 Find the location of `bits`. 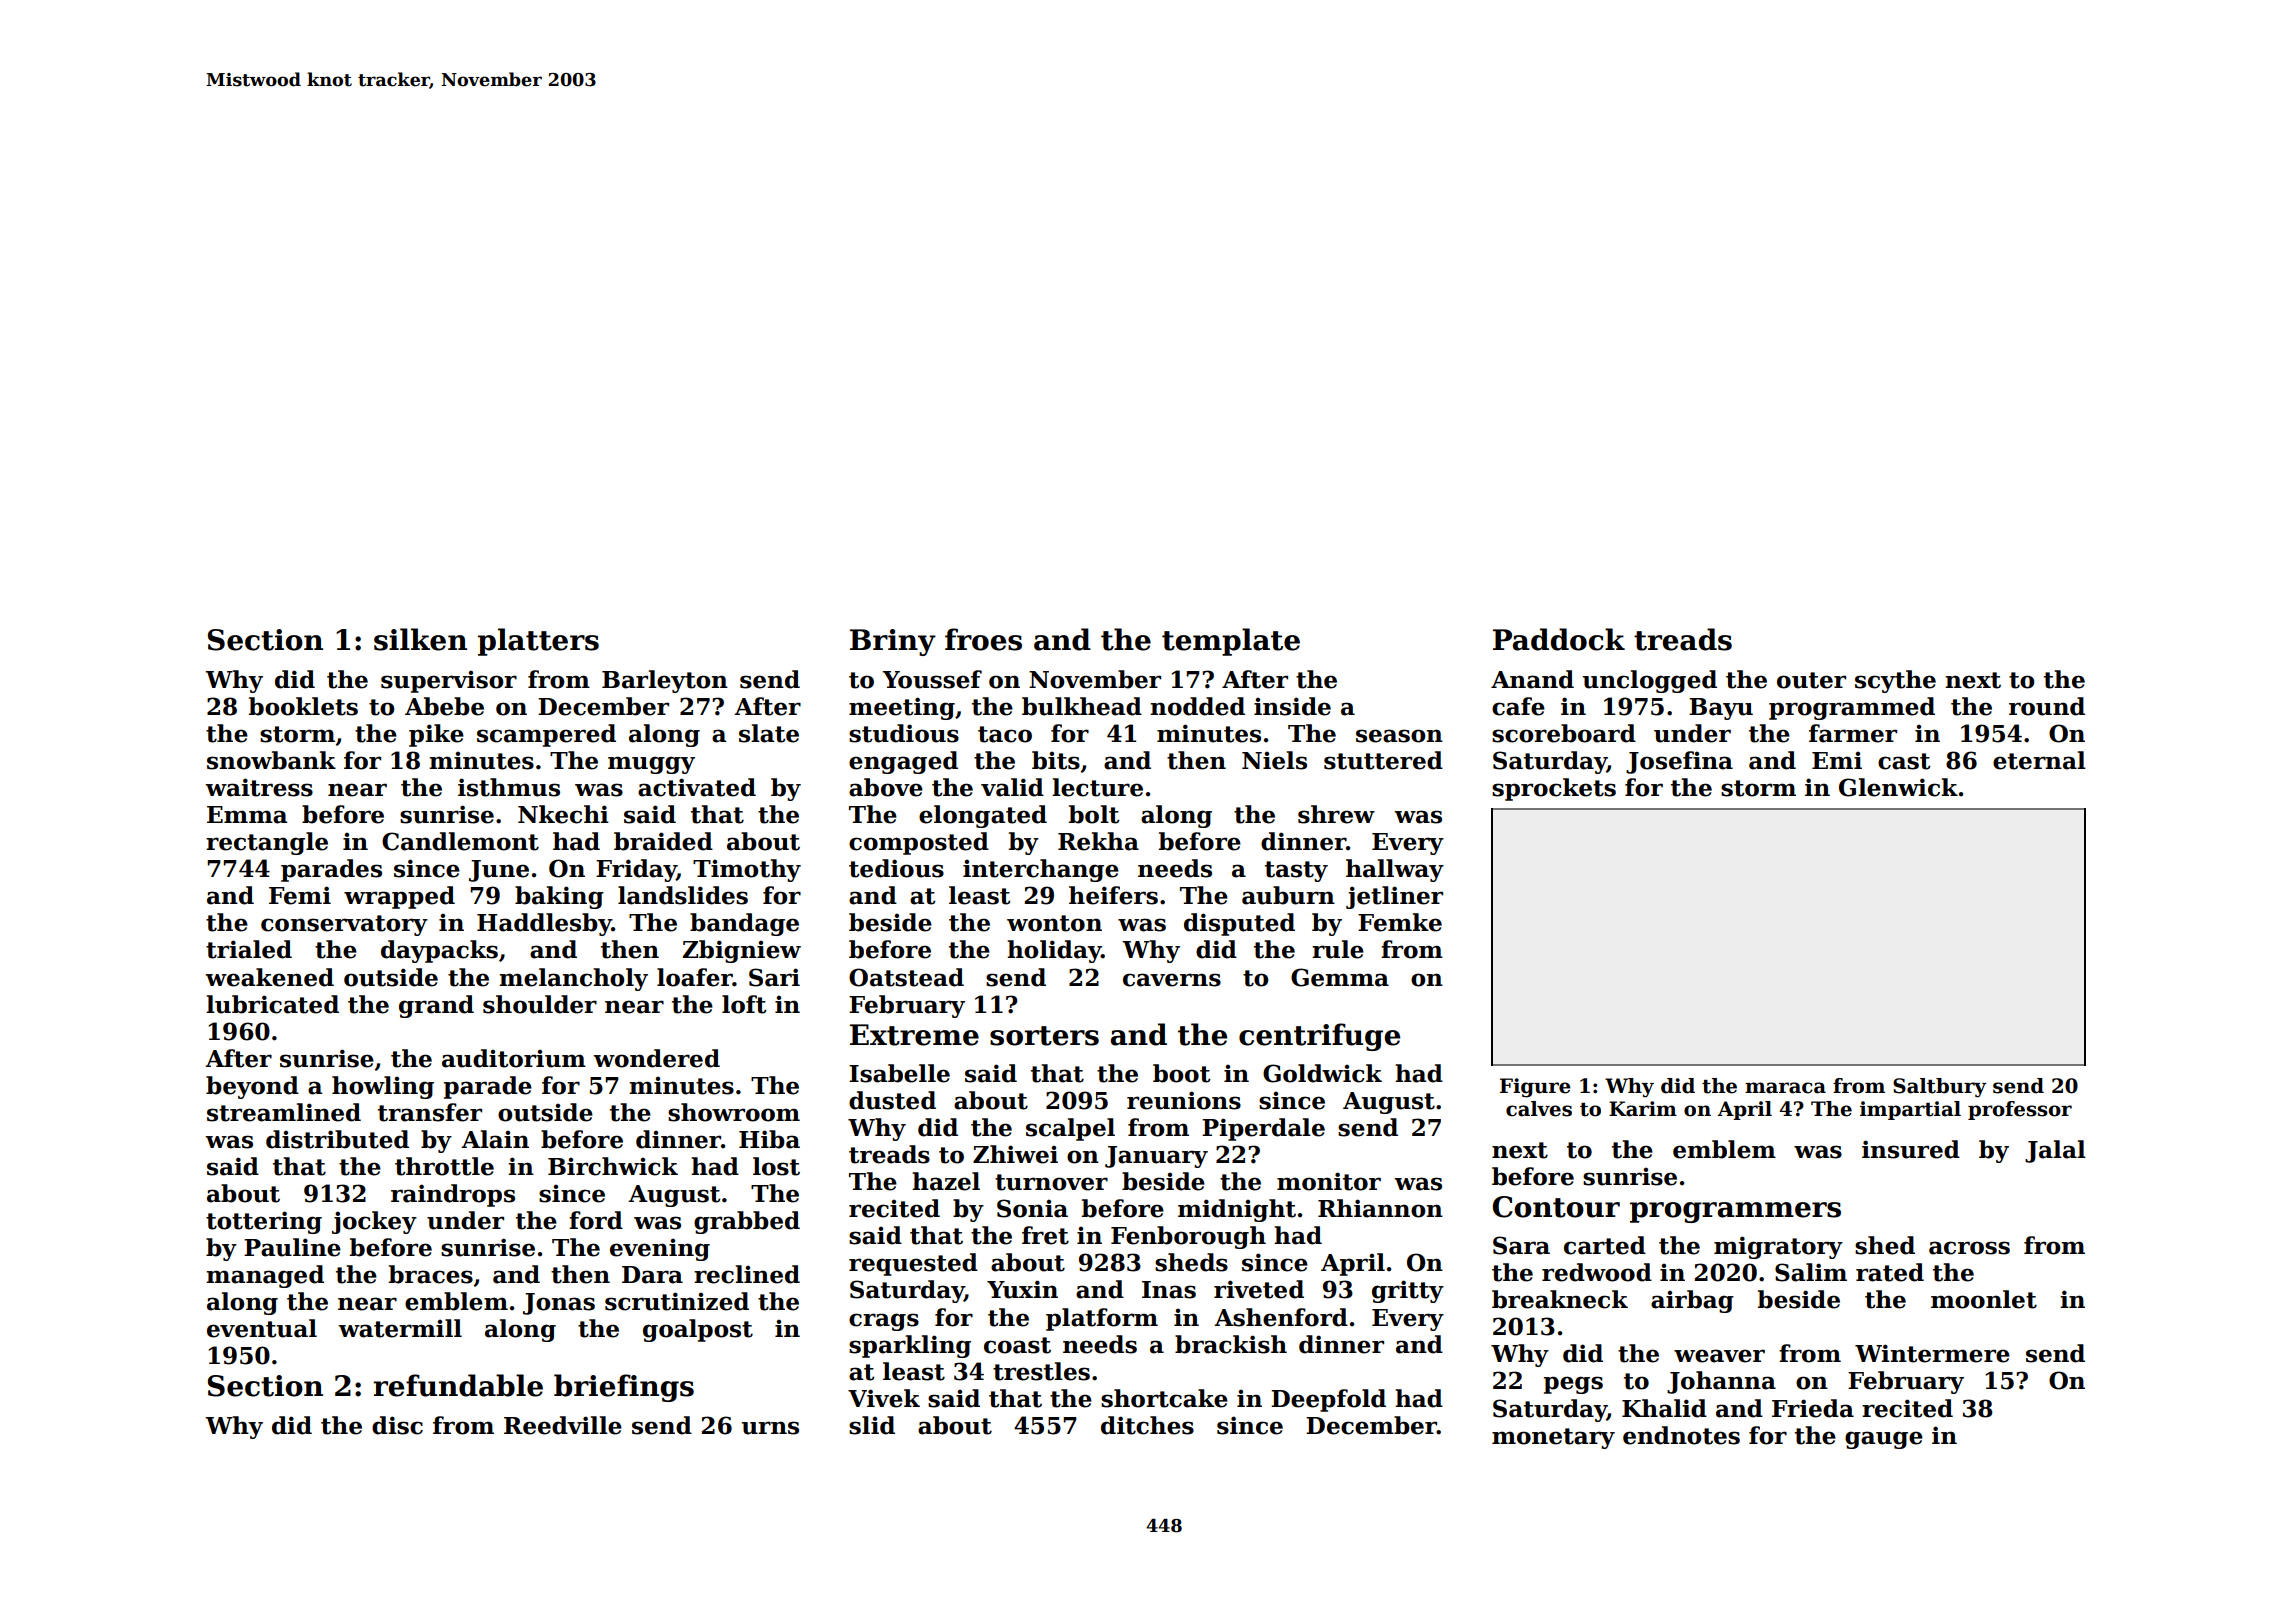

bits is located at coordinates (1056, 760).
